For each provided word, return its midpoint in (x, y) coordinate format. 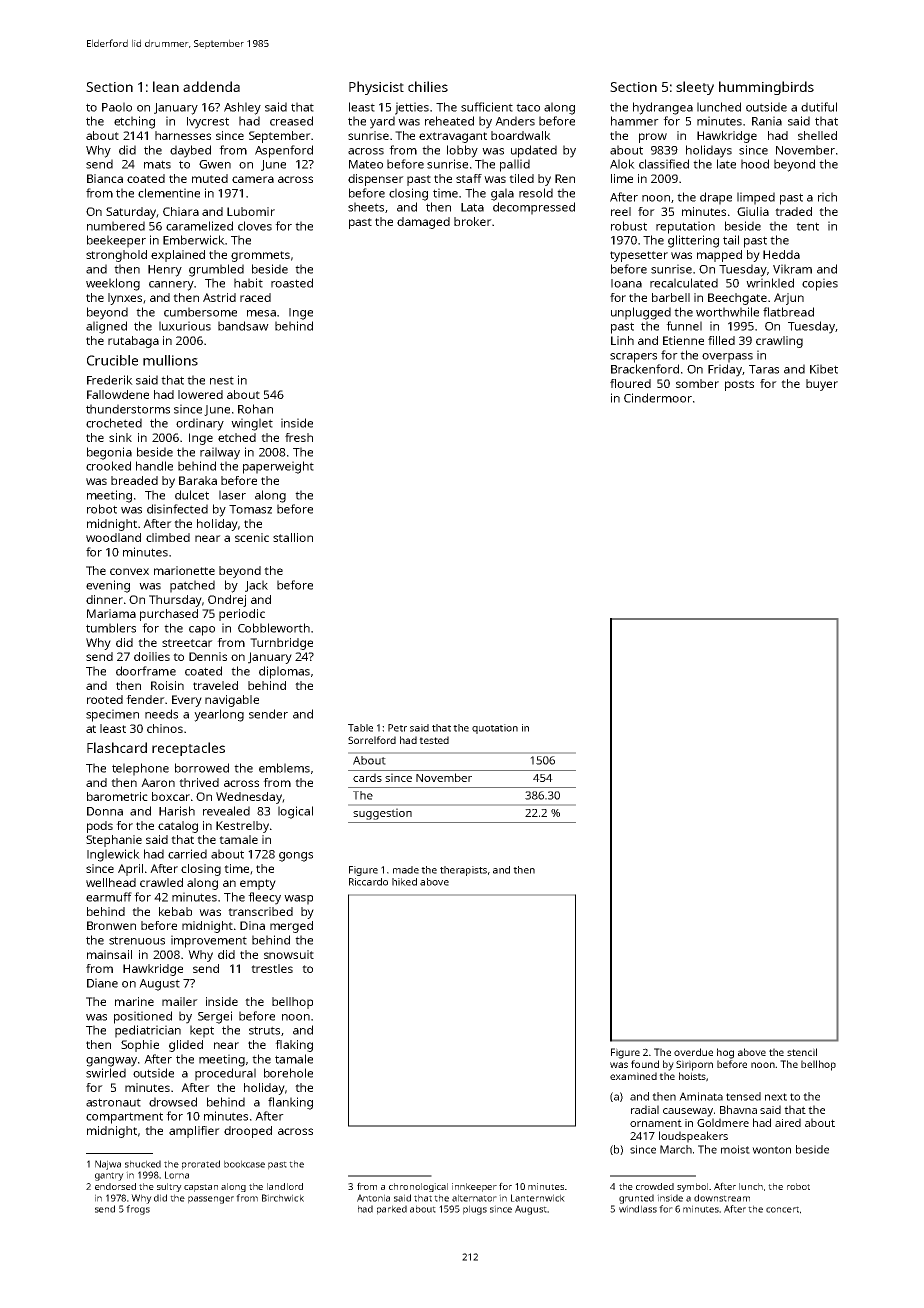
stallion (293, 537)
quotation (495, 729)
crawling (779, 342)
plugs (475, 1210)
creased (291, 121)
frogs (138, 1210)
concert (782, 1209)
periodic (242, 615)
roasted (292, 283)
